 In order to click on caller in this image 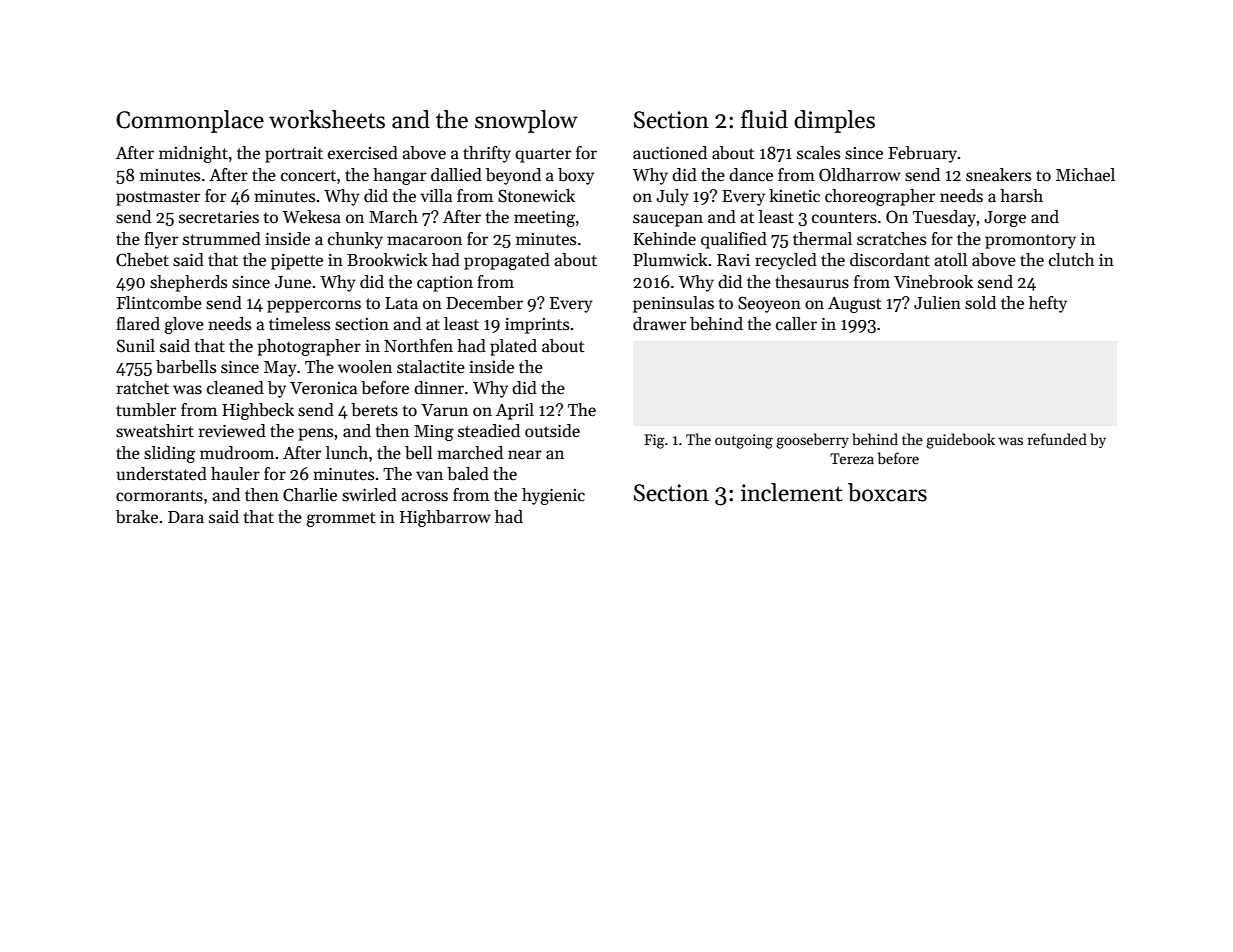, I will do `click(796, 324)`.
